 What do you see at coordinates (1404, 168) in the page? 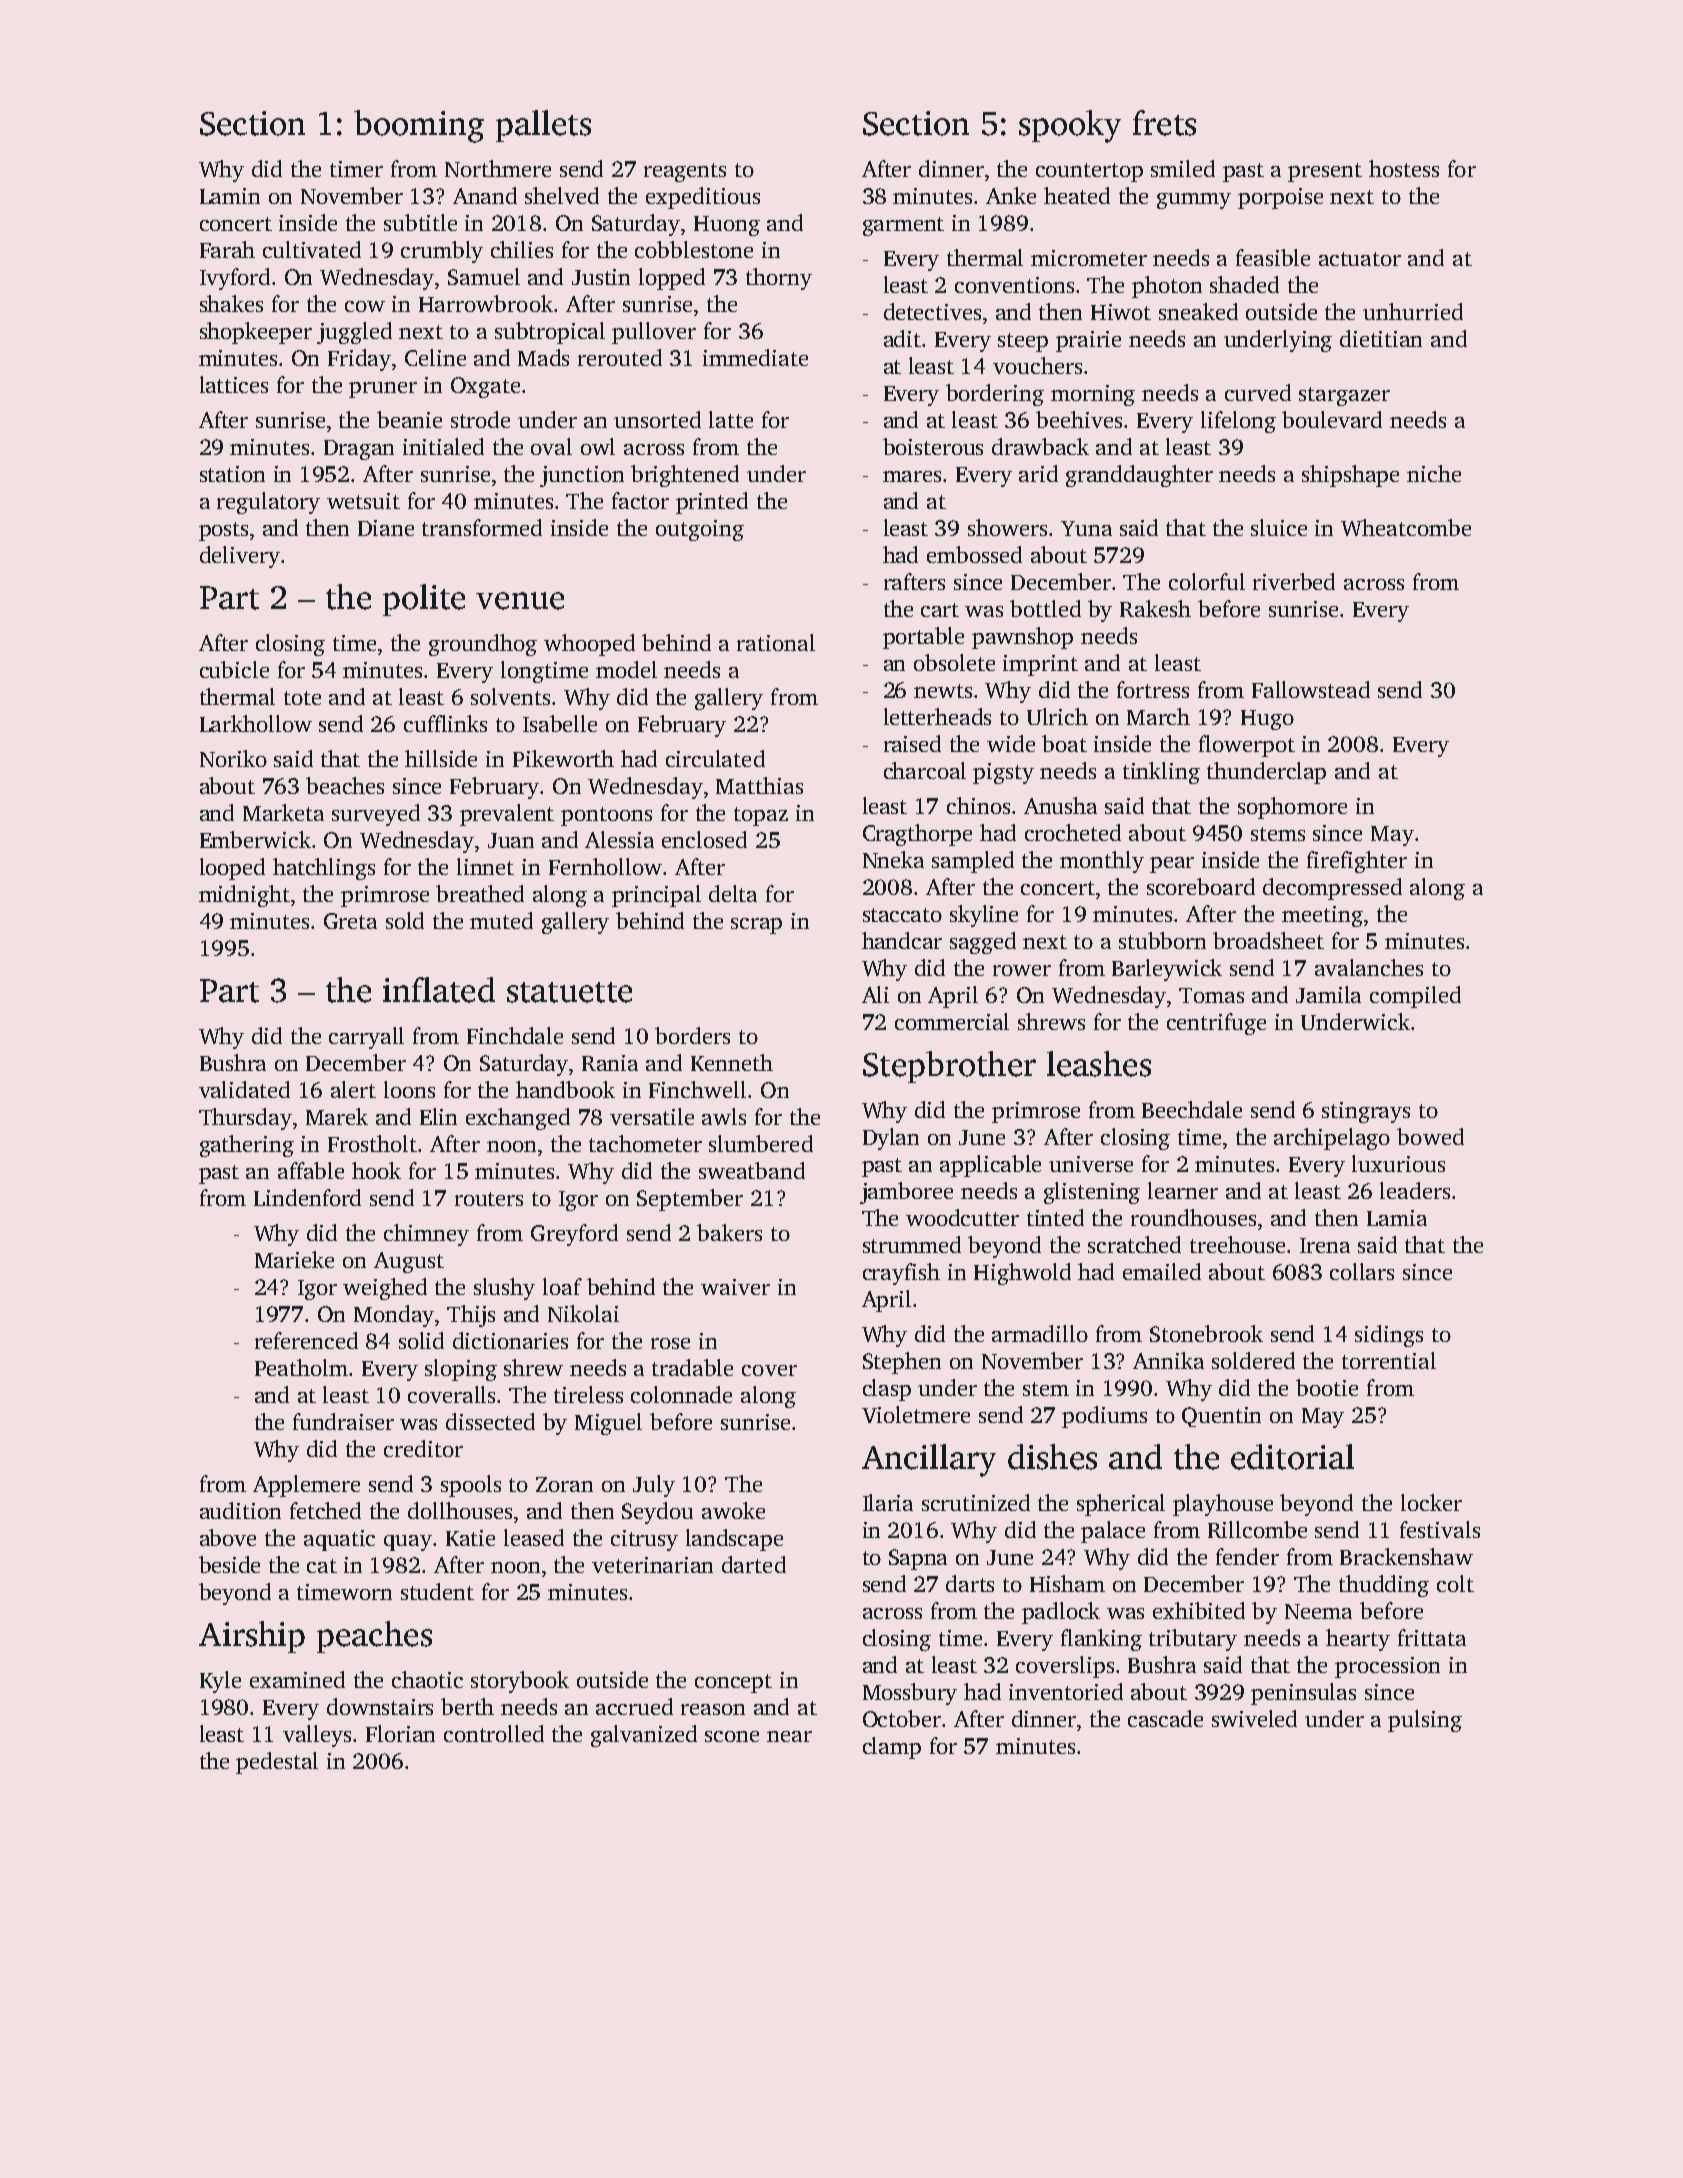
I see `hostess` at bounding box center [1404, 168].
